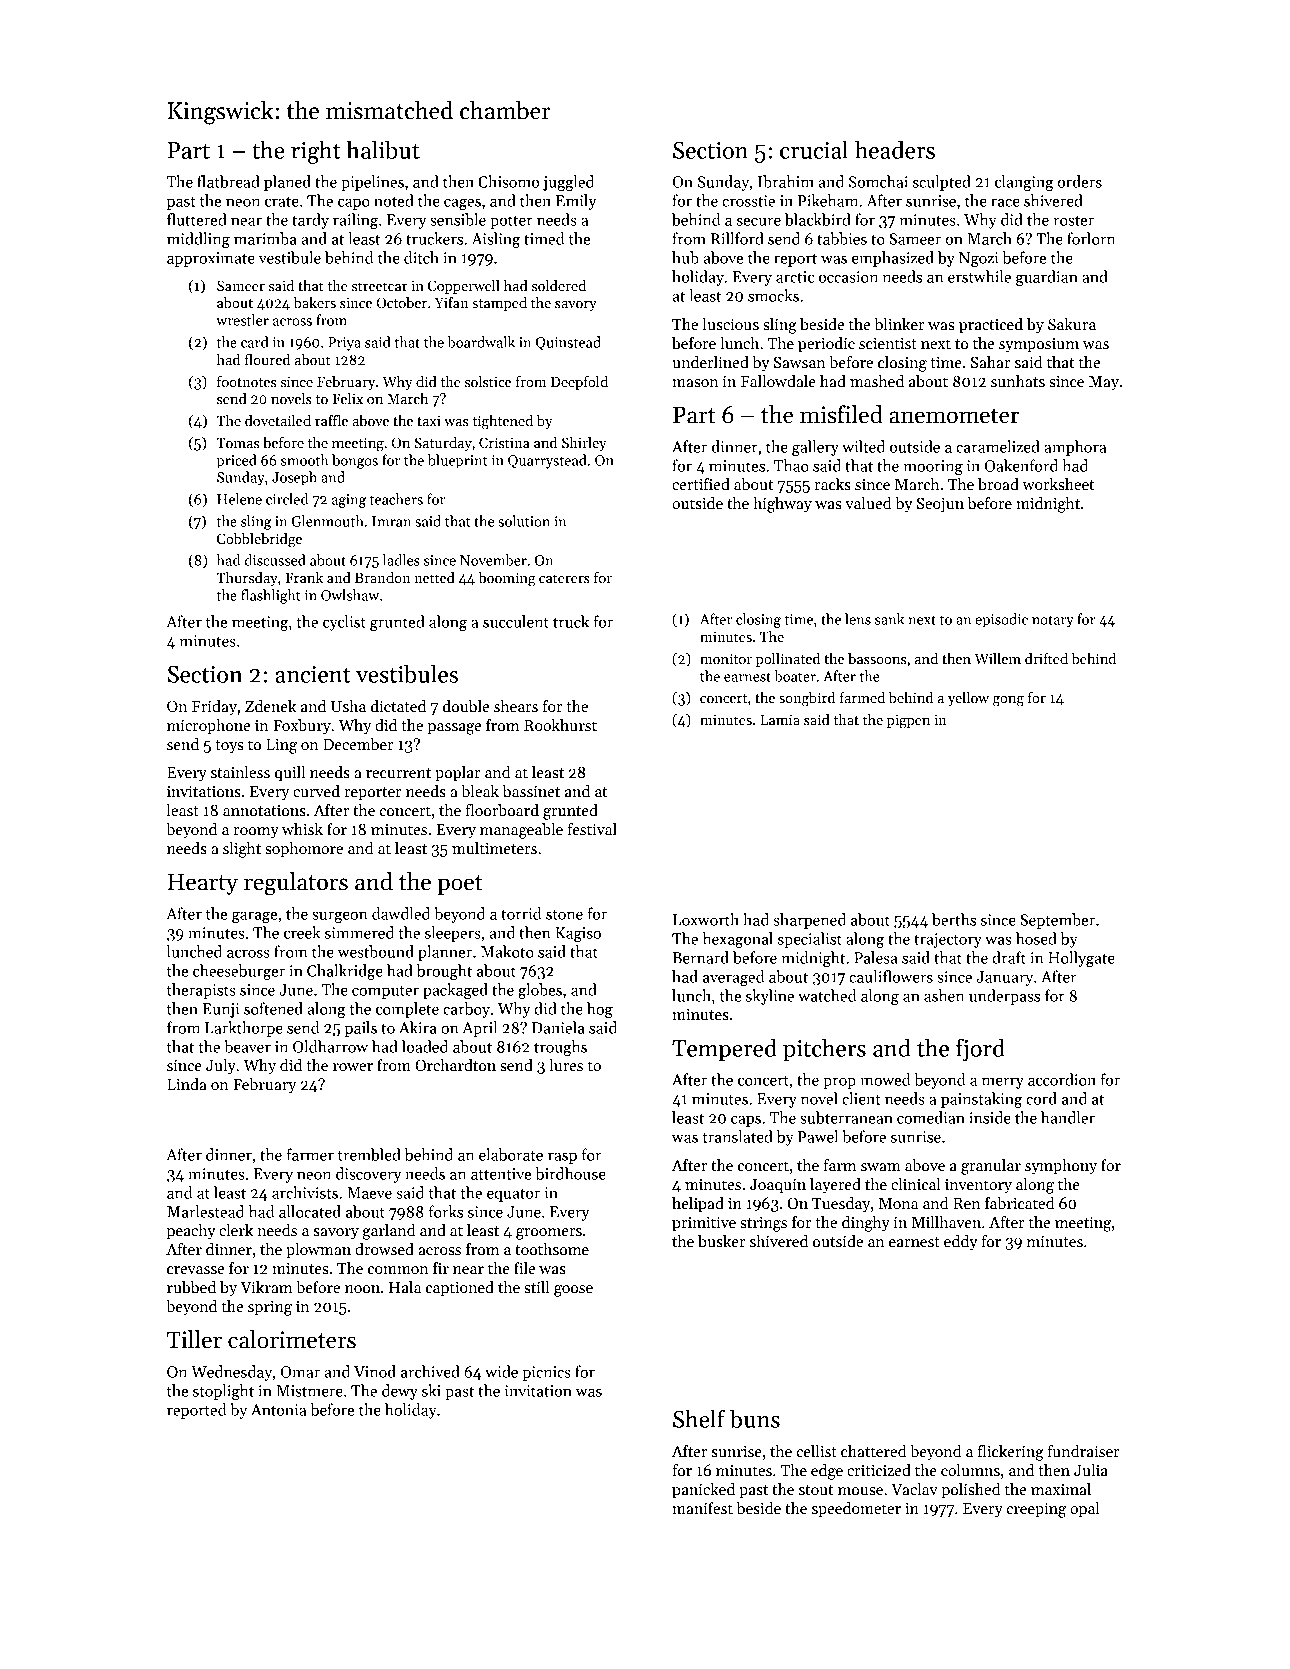 This screenshot has width=1290, height=1669. What do you see at coordinates (279, 1410) in the screenshot?
I see `Antonia` at bounding box center [279, 1410].
